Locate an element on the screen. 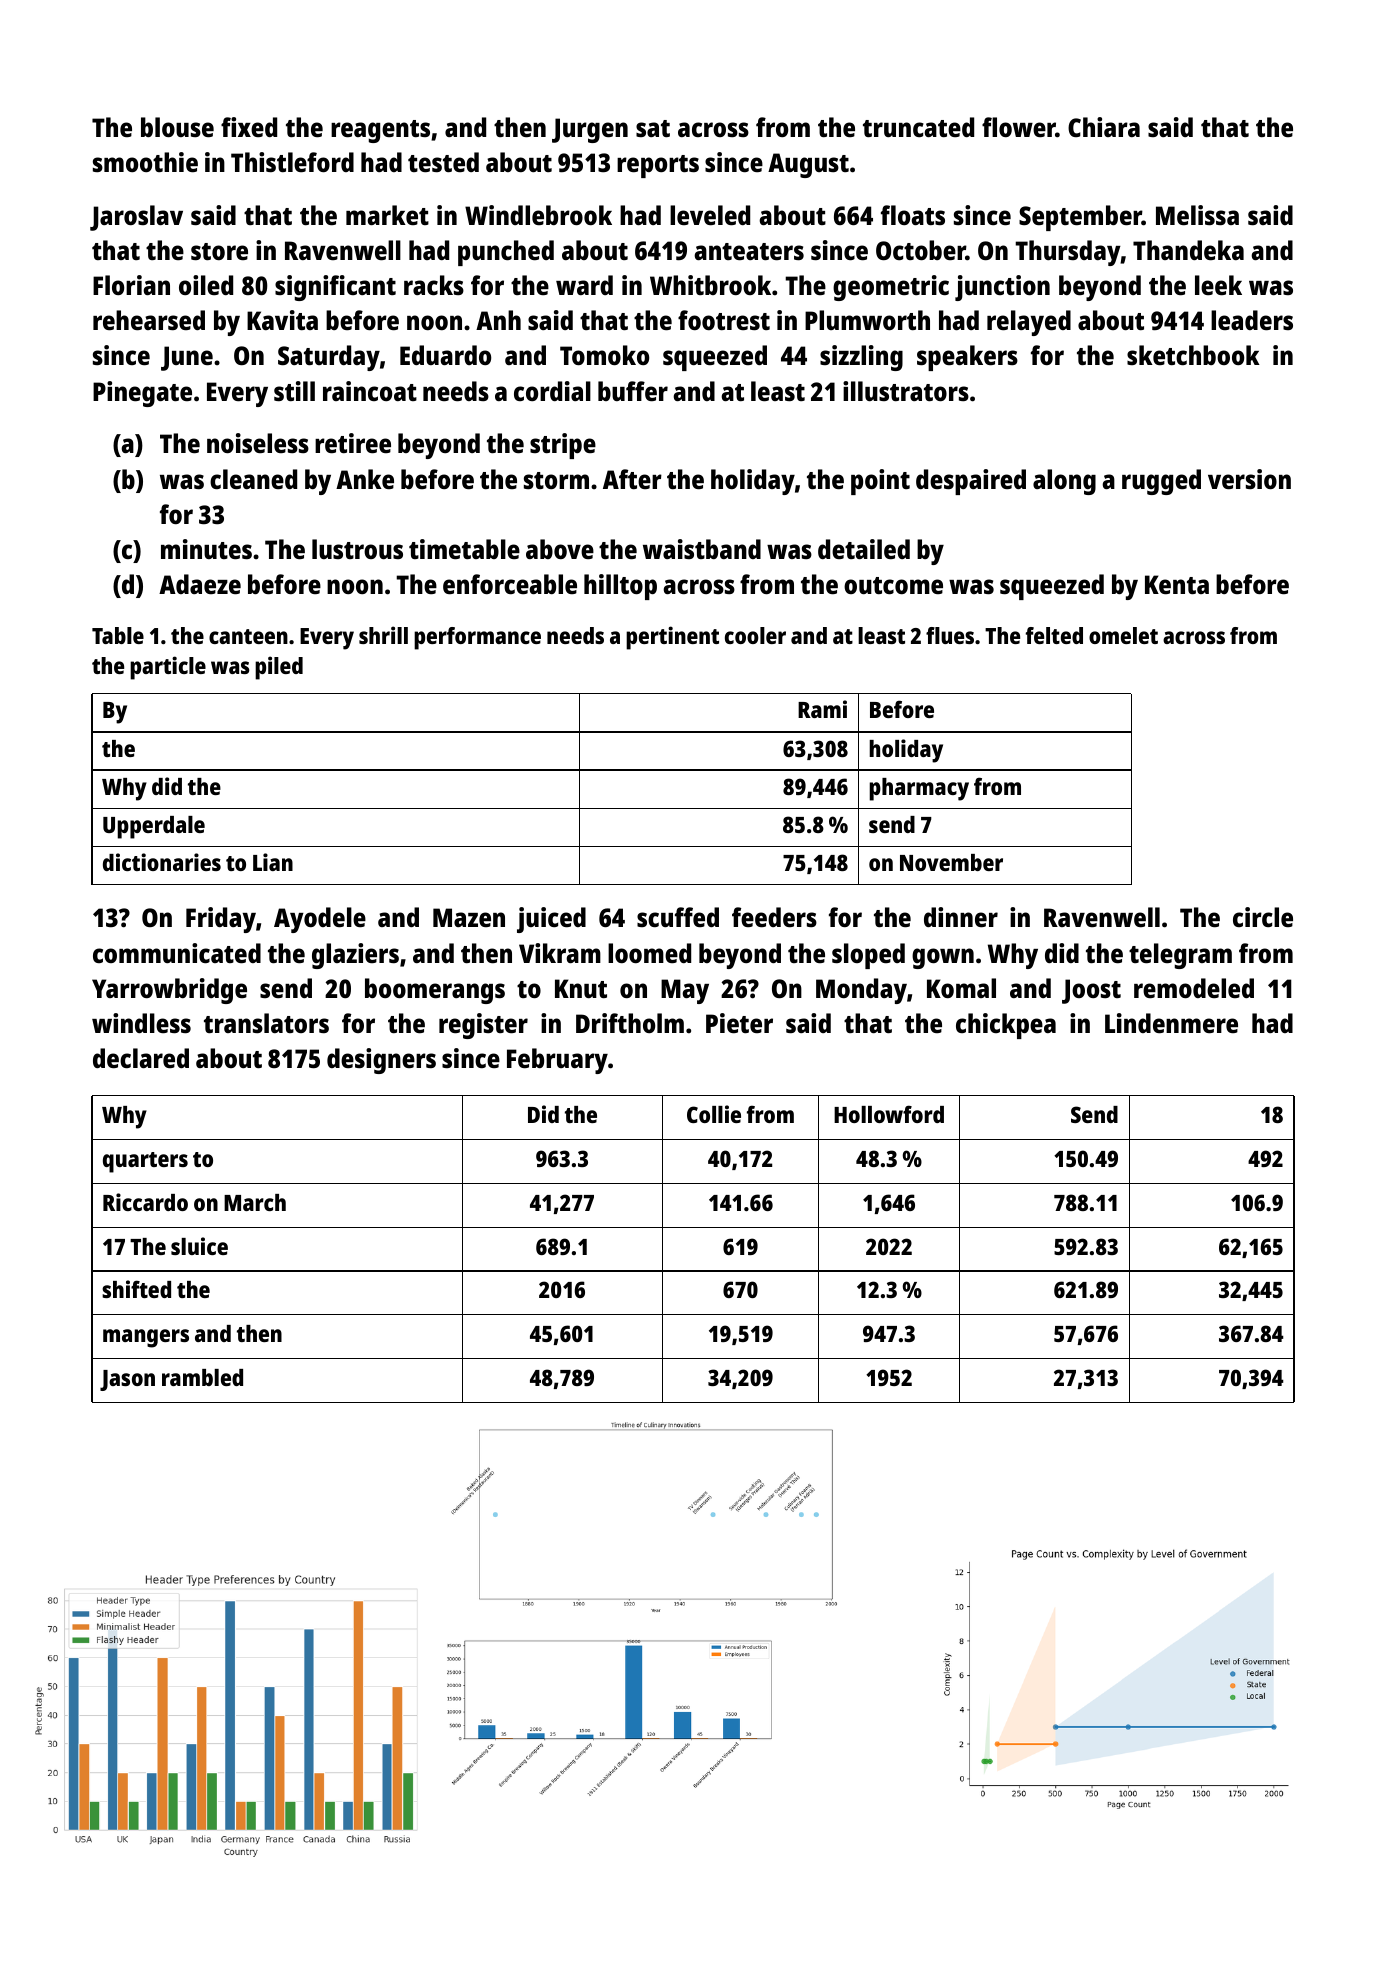 This screenshot has height=1969, width=1386. pharmacy is located at coordinates (919, 789).
